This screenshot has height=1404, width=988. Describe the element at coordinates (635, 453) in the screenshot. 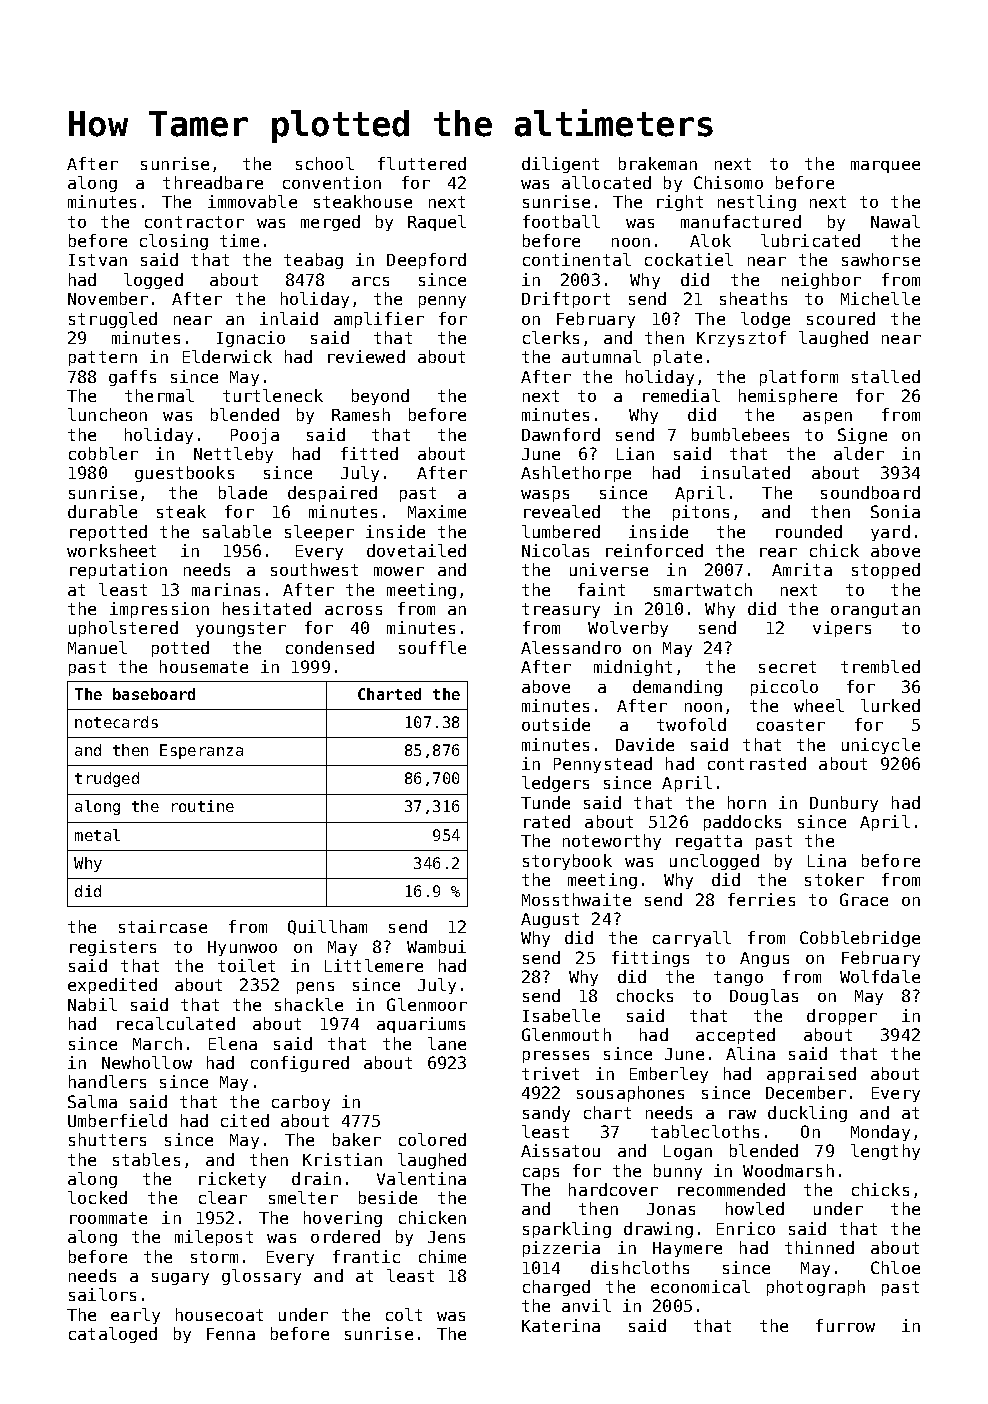

I see `Lian` at that location.
